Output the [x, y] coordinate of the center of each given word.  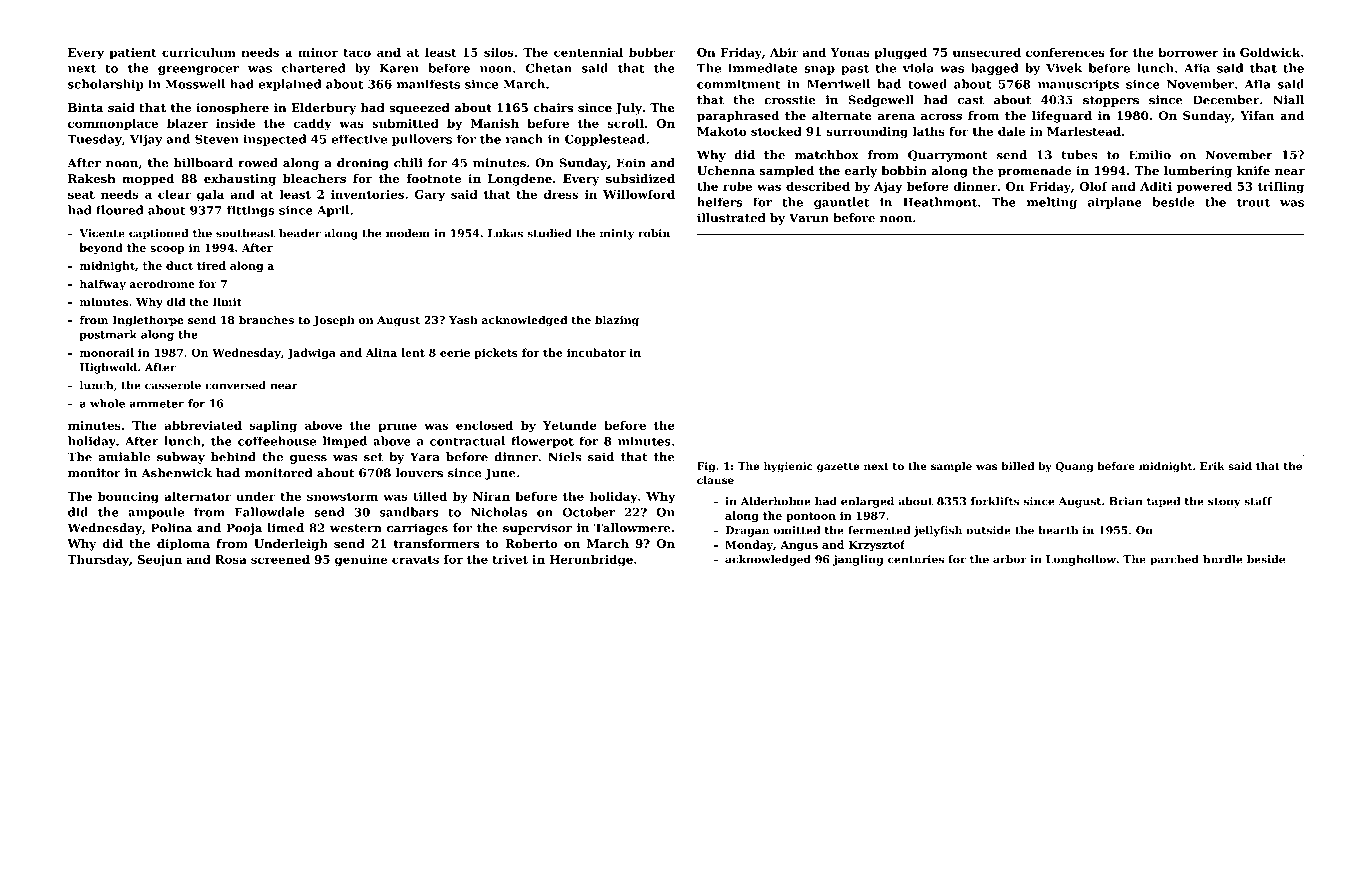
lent [413, 352]
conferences [1065, 52]
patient [133, 53]
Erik [1212, 466]
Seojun [160, 561]
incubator [596, 352]
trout [1253, 202]
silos [499, 52]
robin [654, 233]
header [300, 233]
